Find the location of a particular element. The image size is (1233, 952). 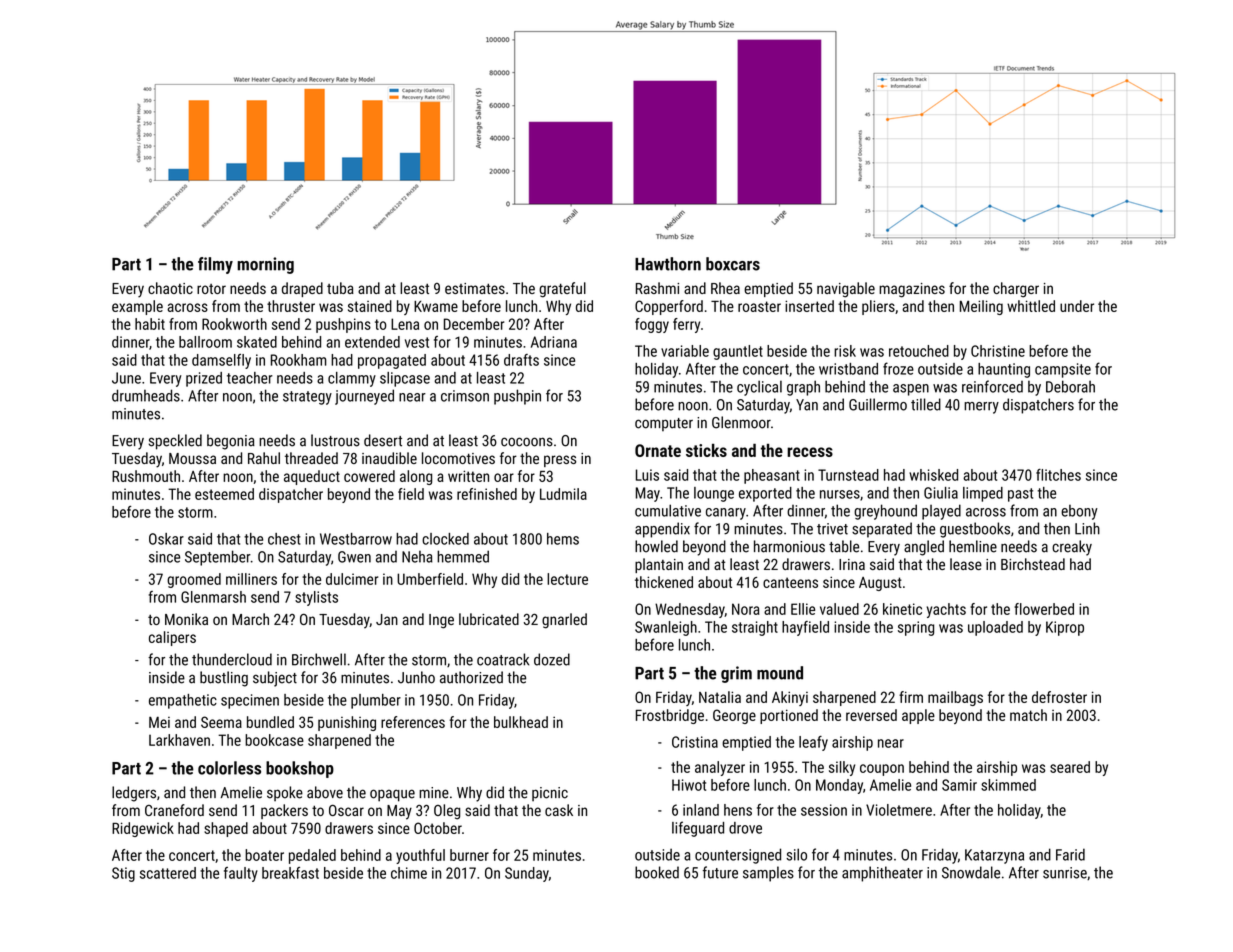

Larkhaven is located at coordinates (179, 740).
